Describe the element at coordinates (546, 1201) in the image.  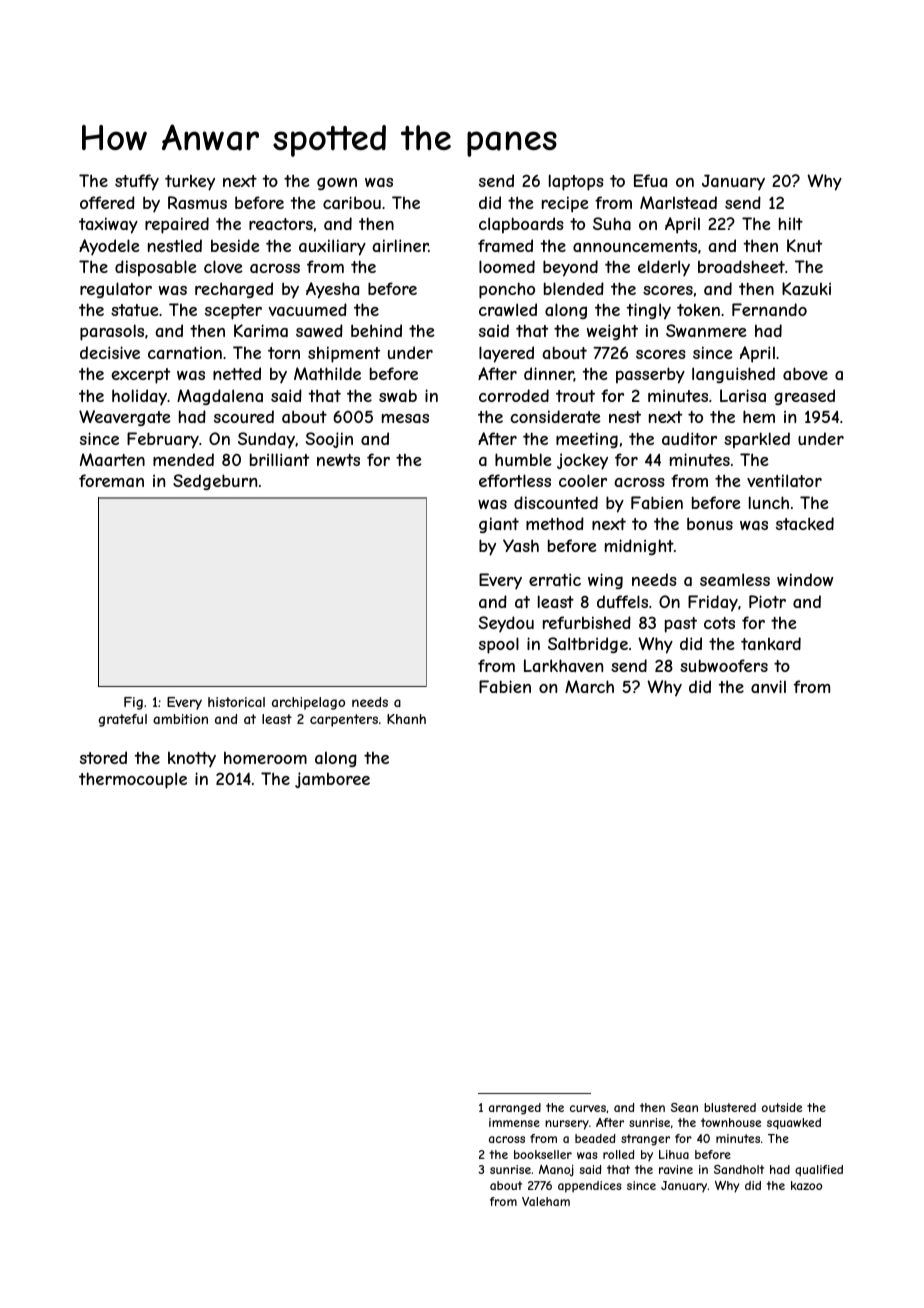
I see `Valeham` at that location.
